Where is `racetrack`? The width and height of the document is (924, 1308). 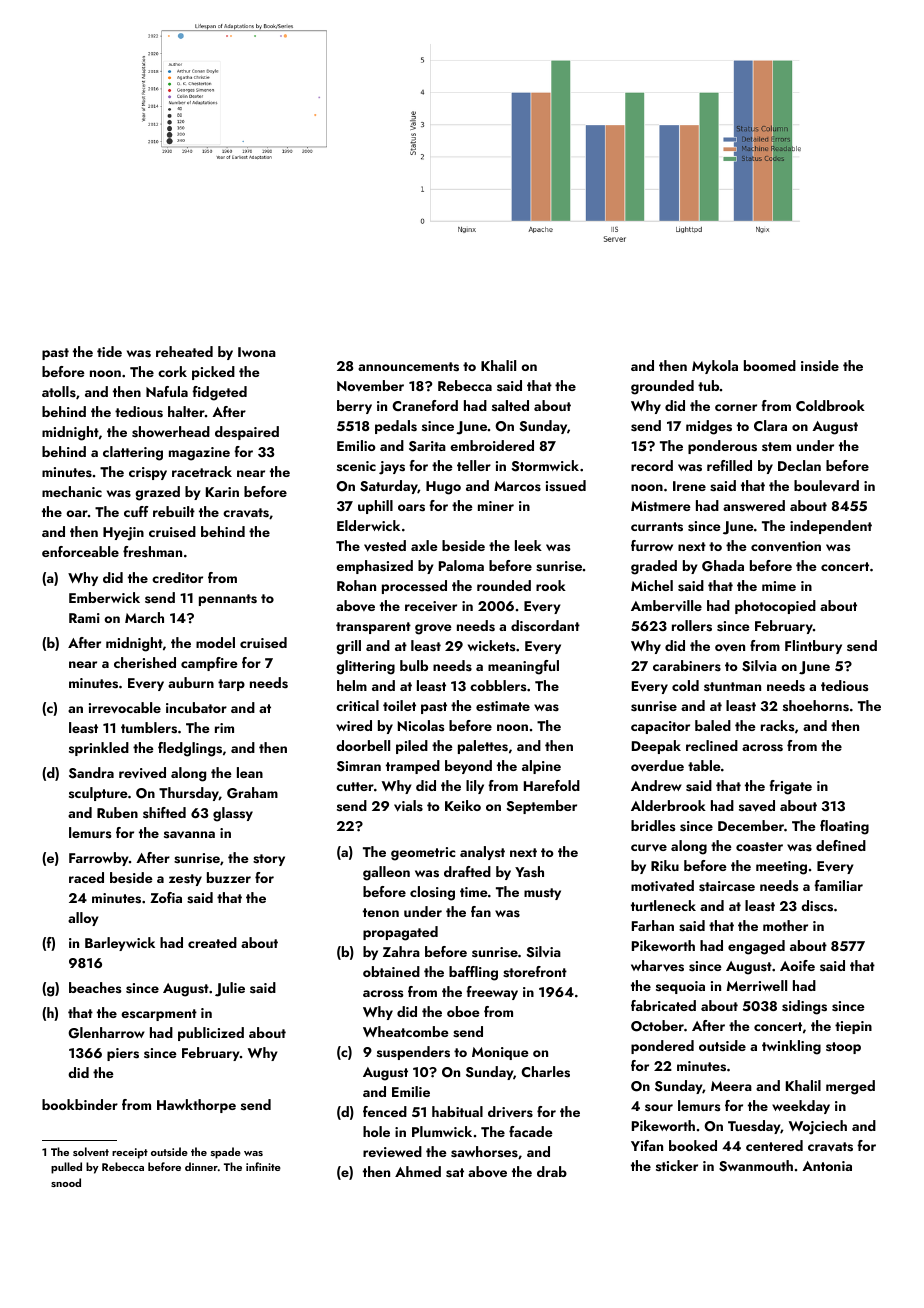 racetrack is located at coordinates (202, 471).
